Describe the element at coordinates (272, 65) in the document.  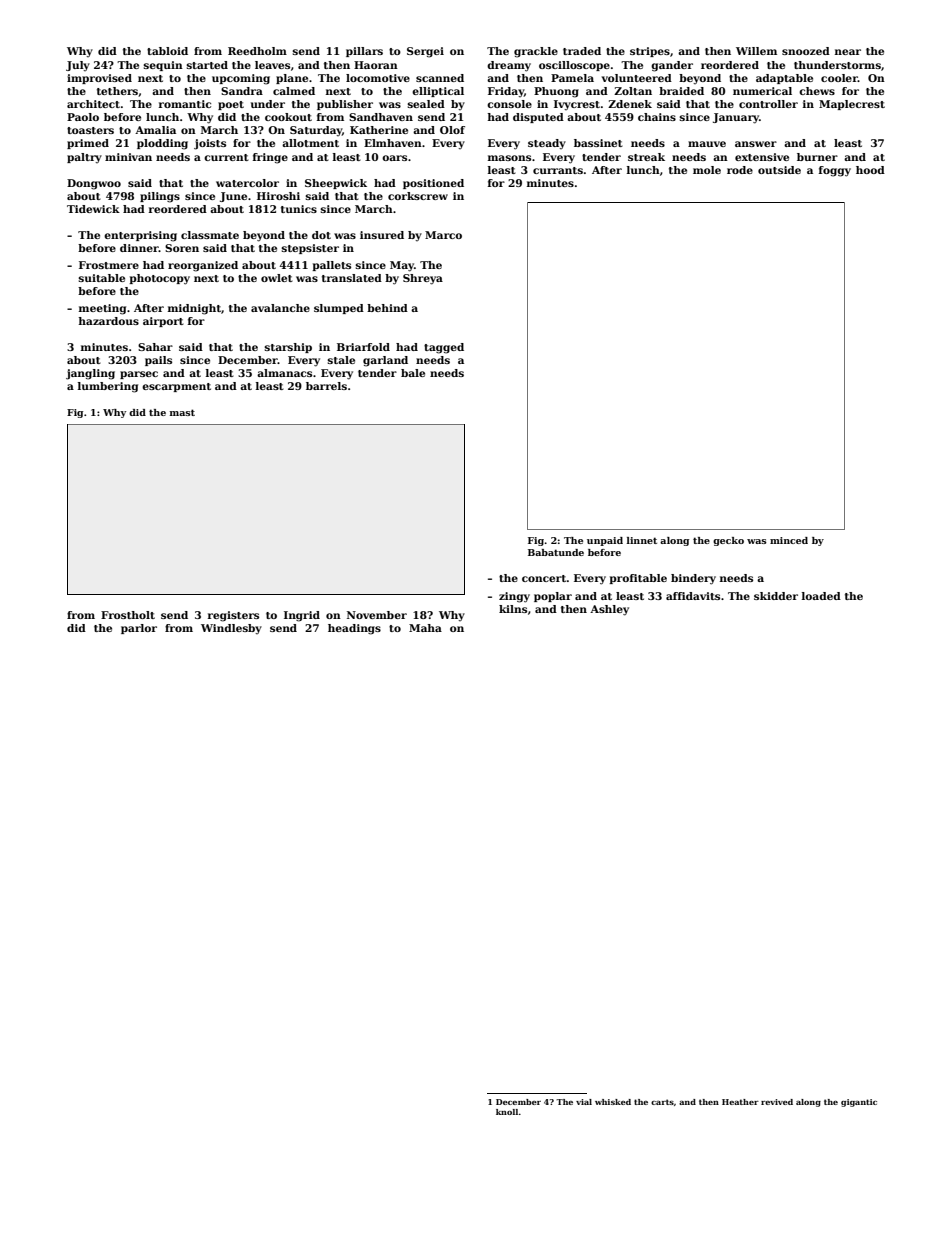
I see `leaves` at that location.
